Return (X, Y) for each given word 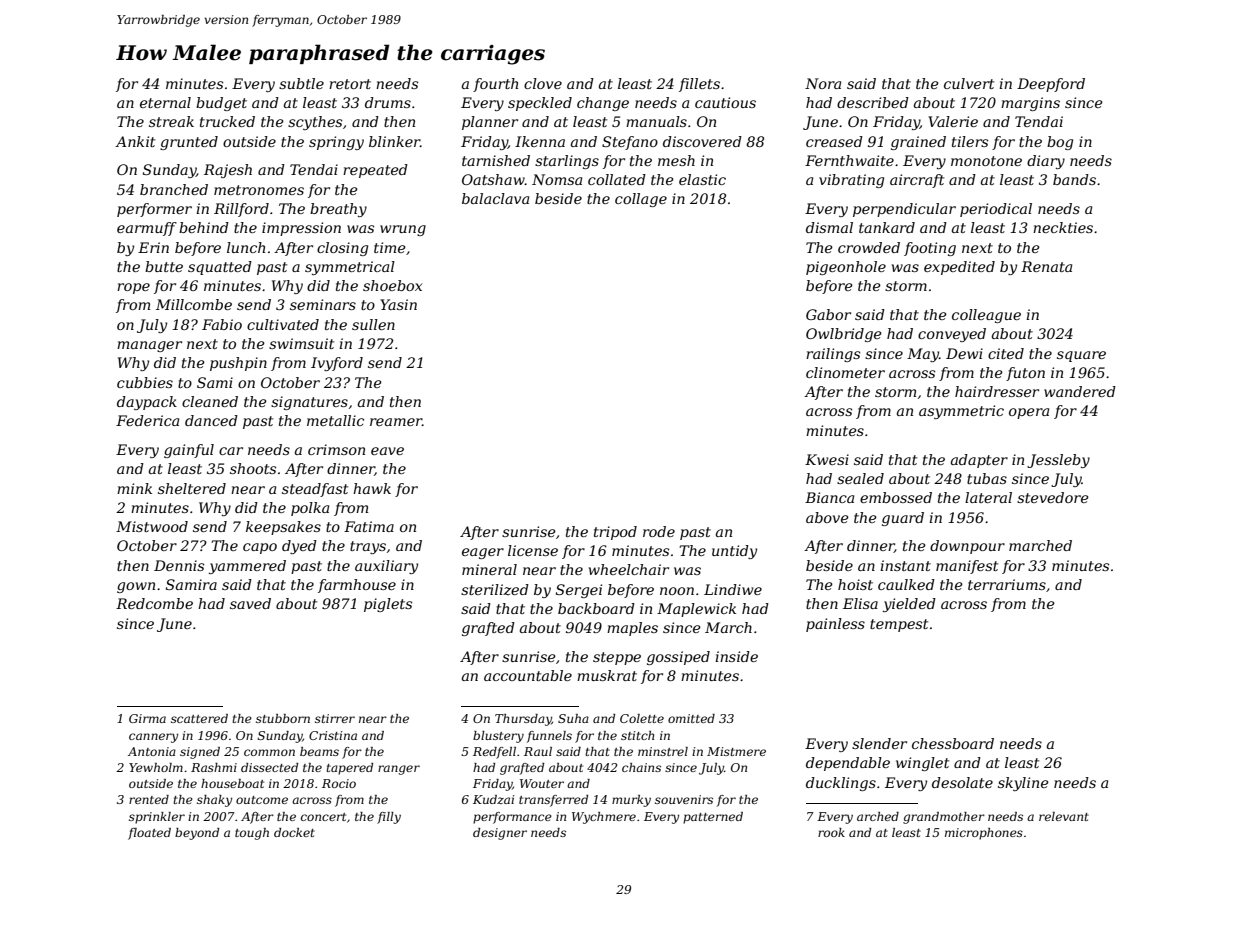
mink (134, 488)
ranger (399, 770)
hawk (372, 488)
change (603, 104)
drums (388, 102)
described (873, 102)
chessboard (953, 743)
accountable (528, 675)
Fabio (222, 324)
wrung (403, 230)
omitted (691, 718)
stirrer (335, 718)
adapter (979, 461)
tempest (899, 625)
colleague (986, 316)
